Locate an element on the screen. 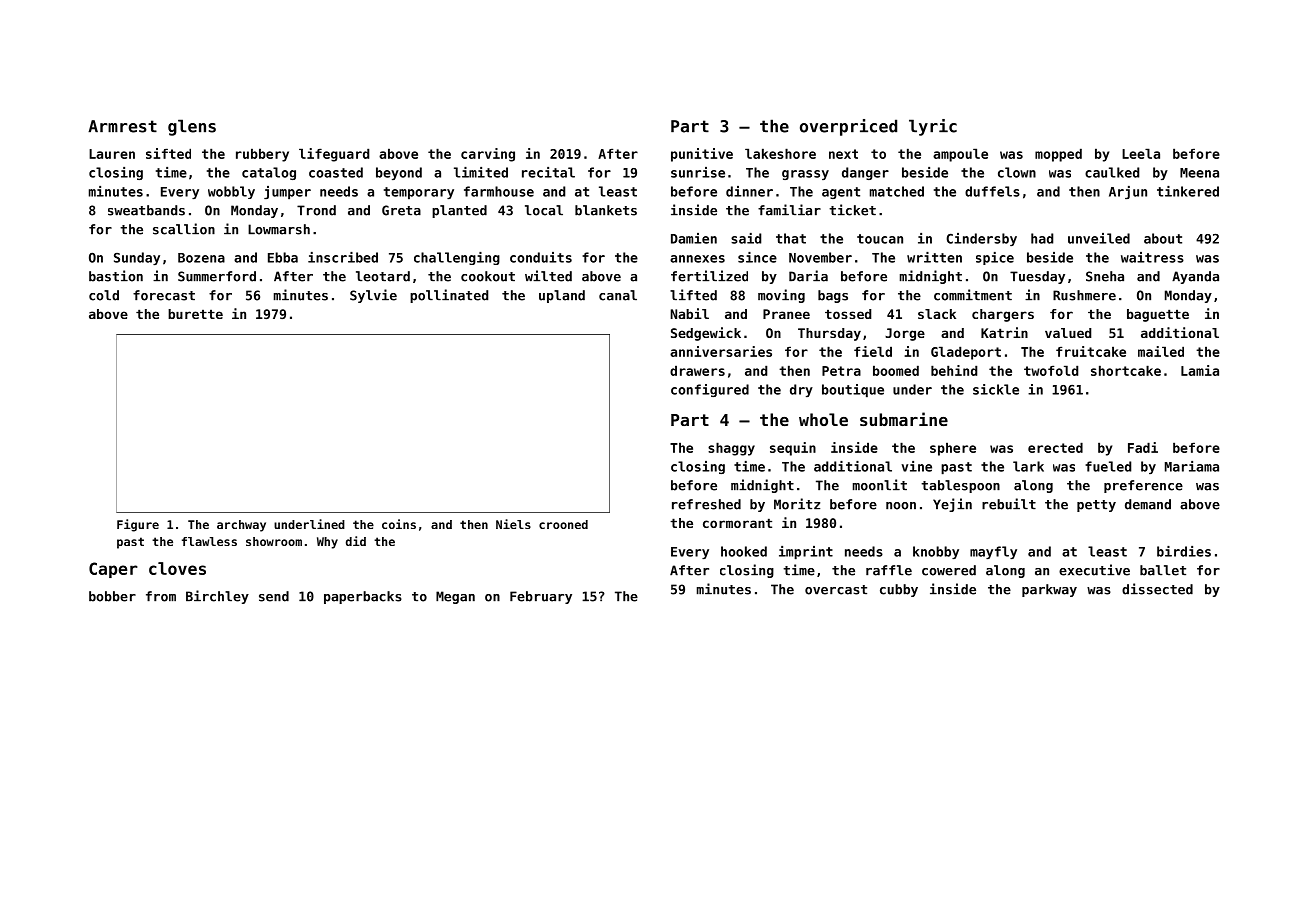  send is located at coordinates (274, 596).
